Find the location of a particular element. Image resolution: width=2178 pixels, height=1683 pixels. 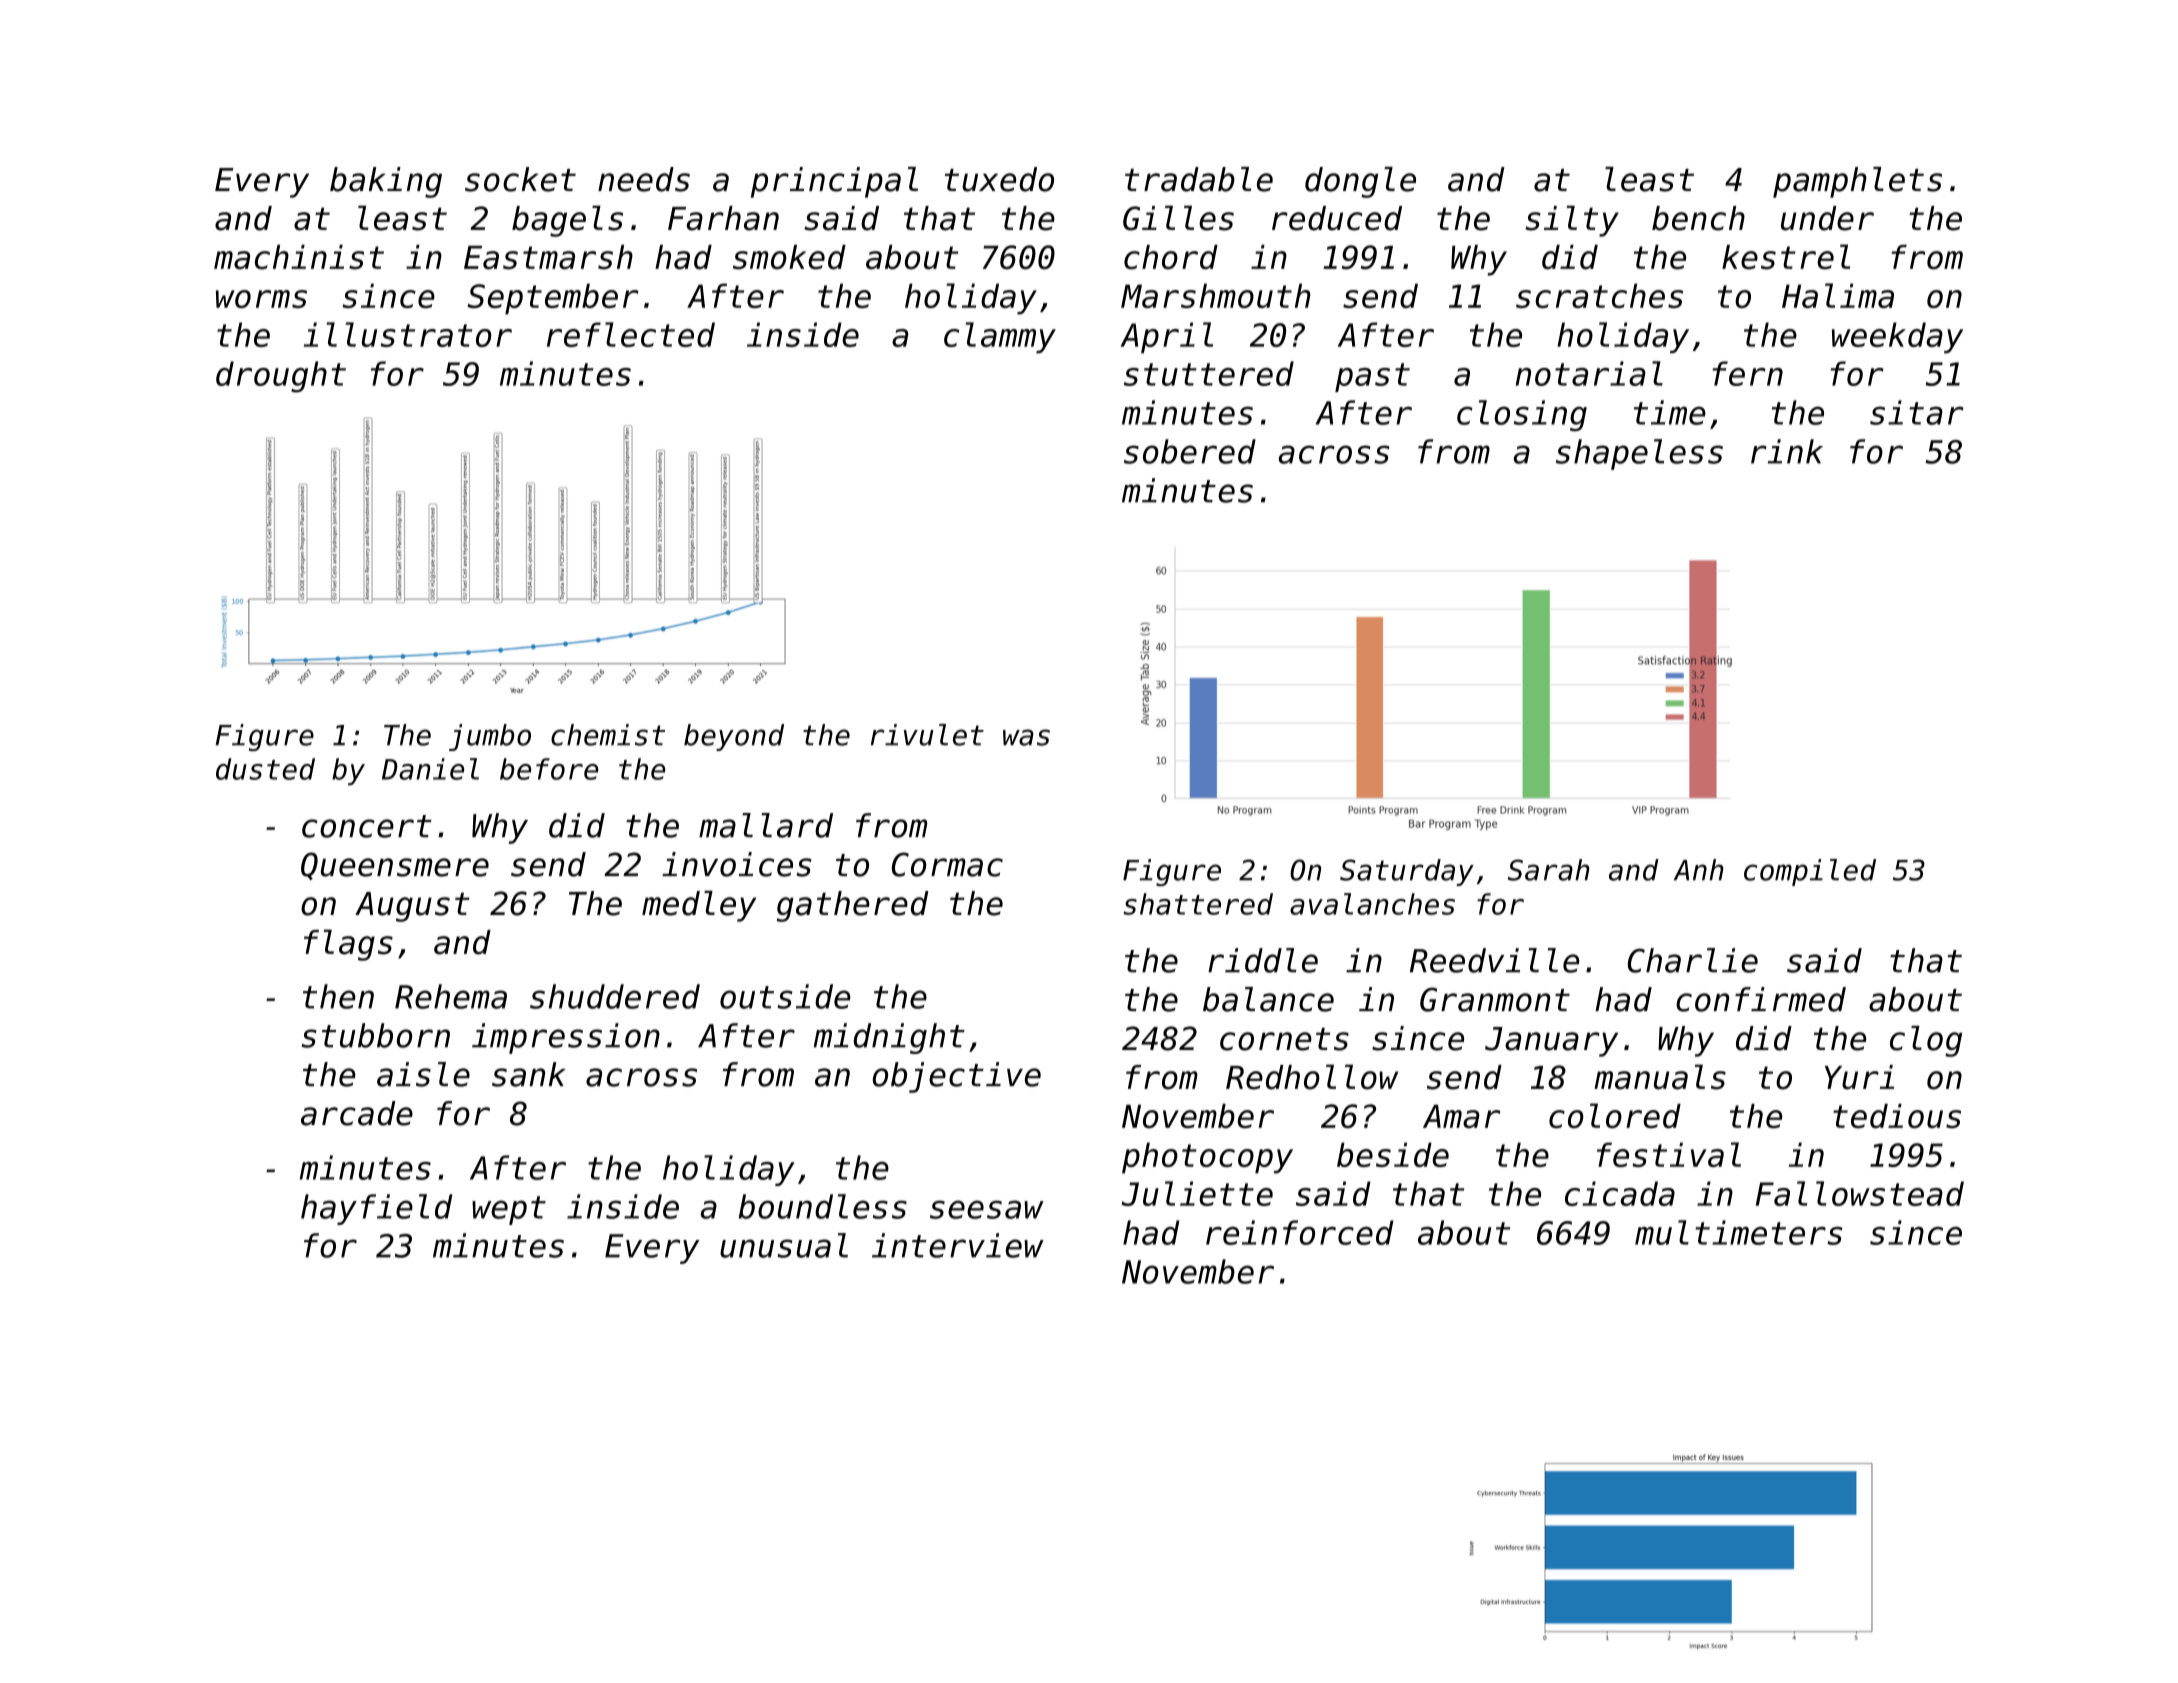

manuals is located at coordinates (1660, 1077).
